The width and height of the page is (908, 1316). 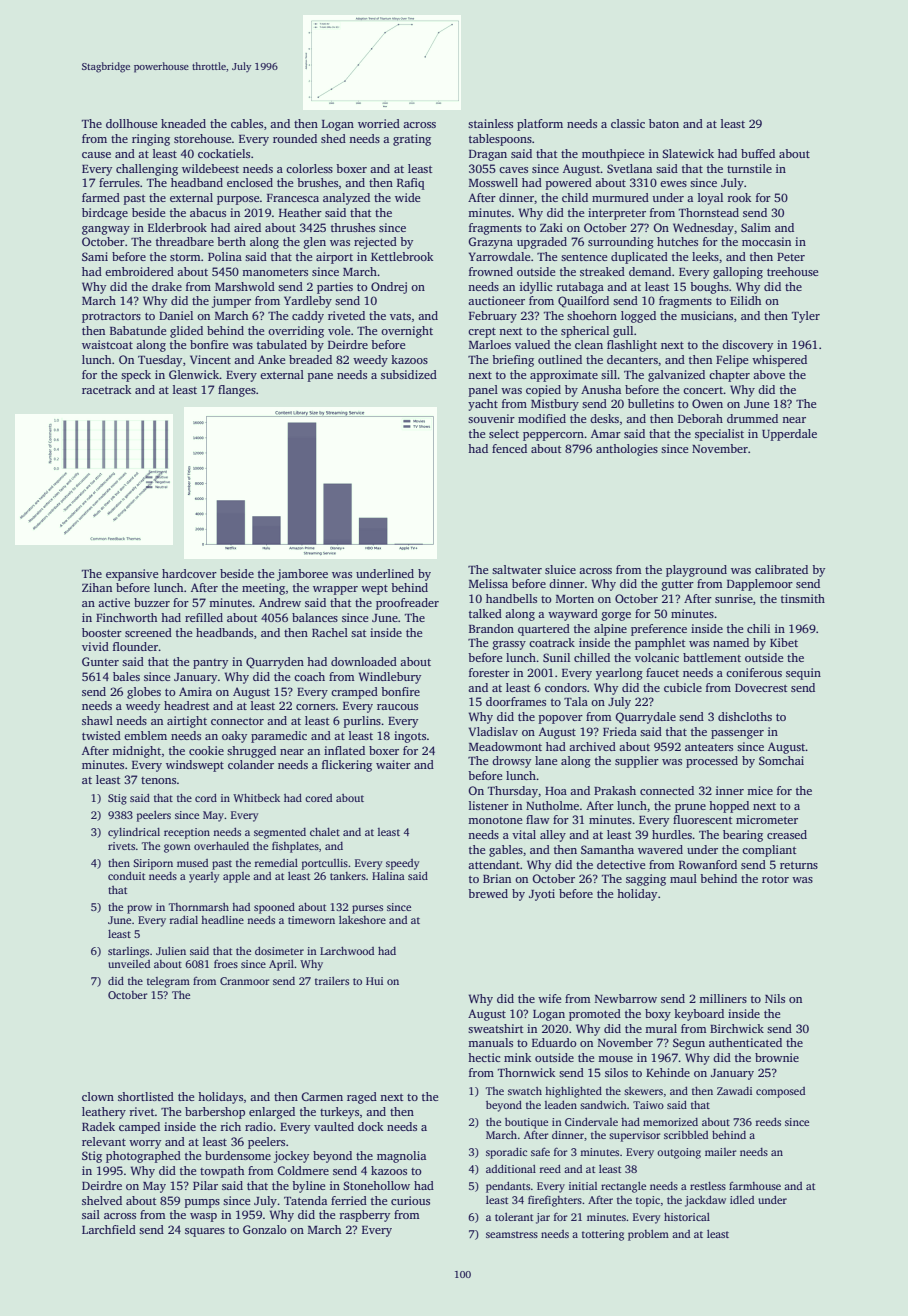 I want to click on cylindrical, so click(x=134, y=833).
